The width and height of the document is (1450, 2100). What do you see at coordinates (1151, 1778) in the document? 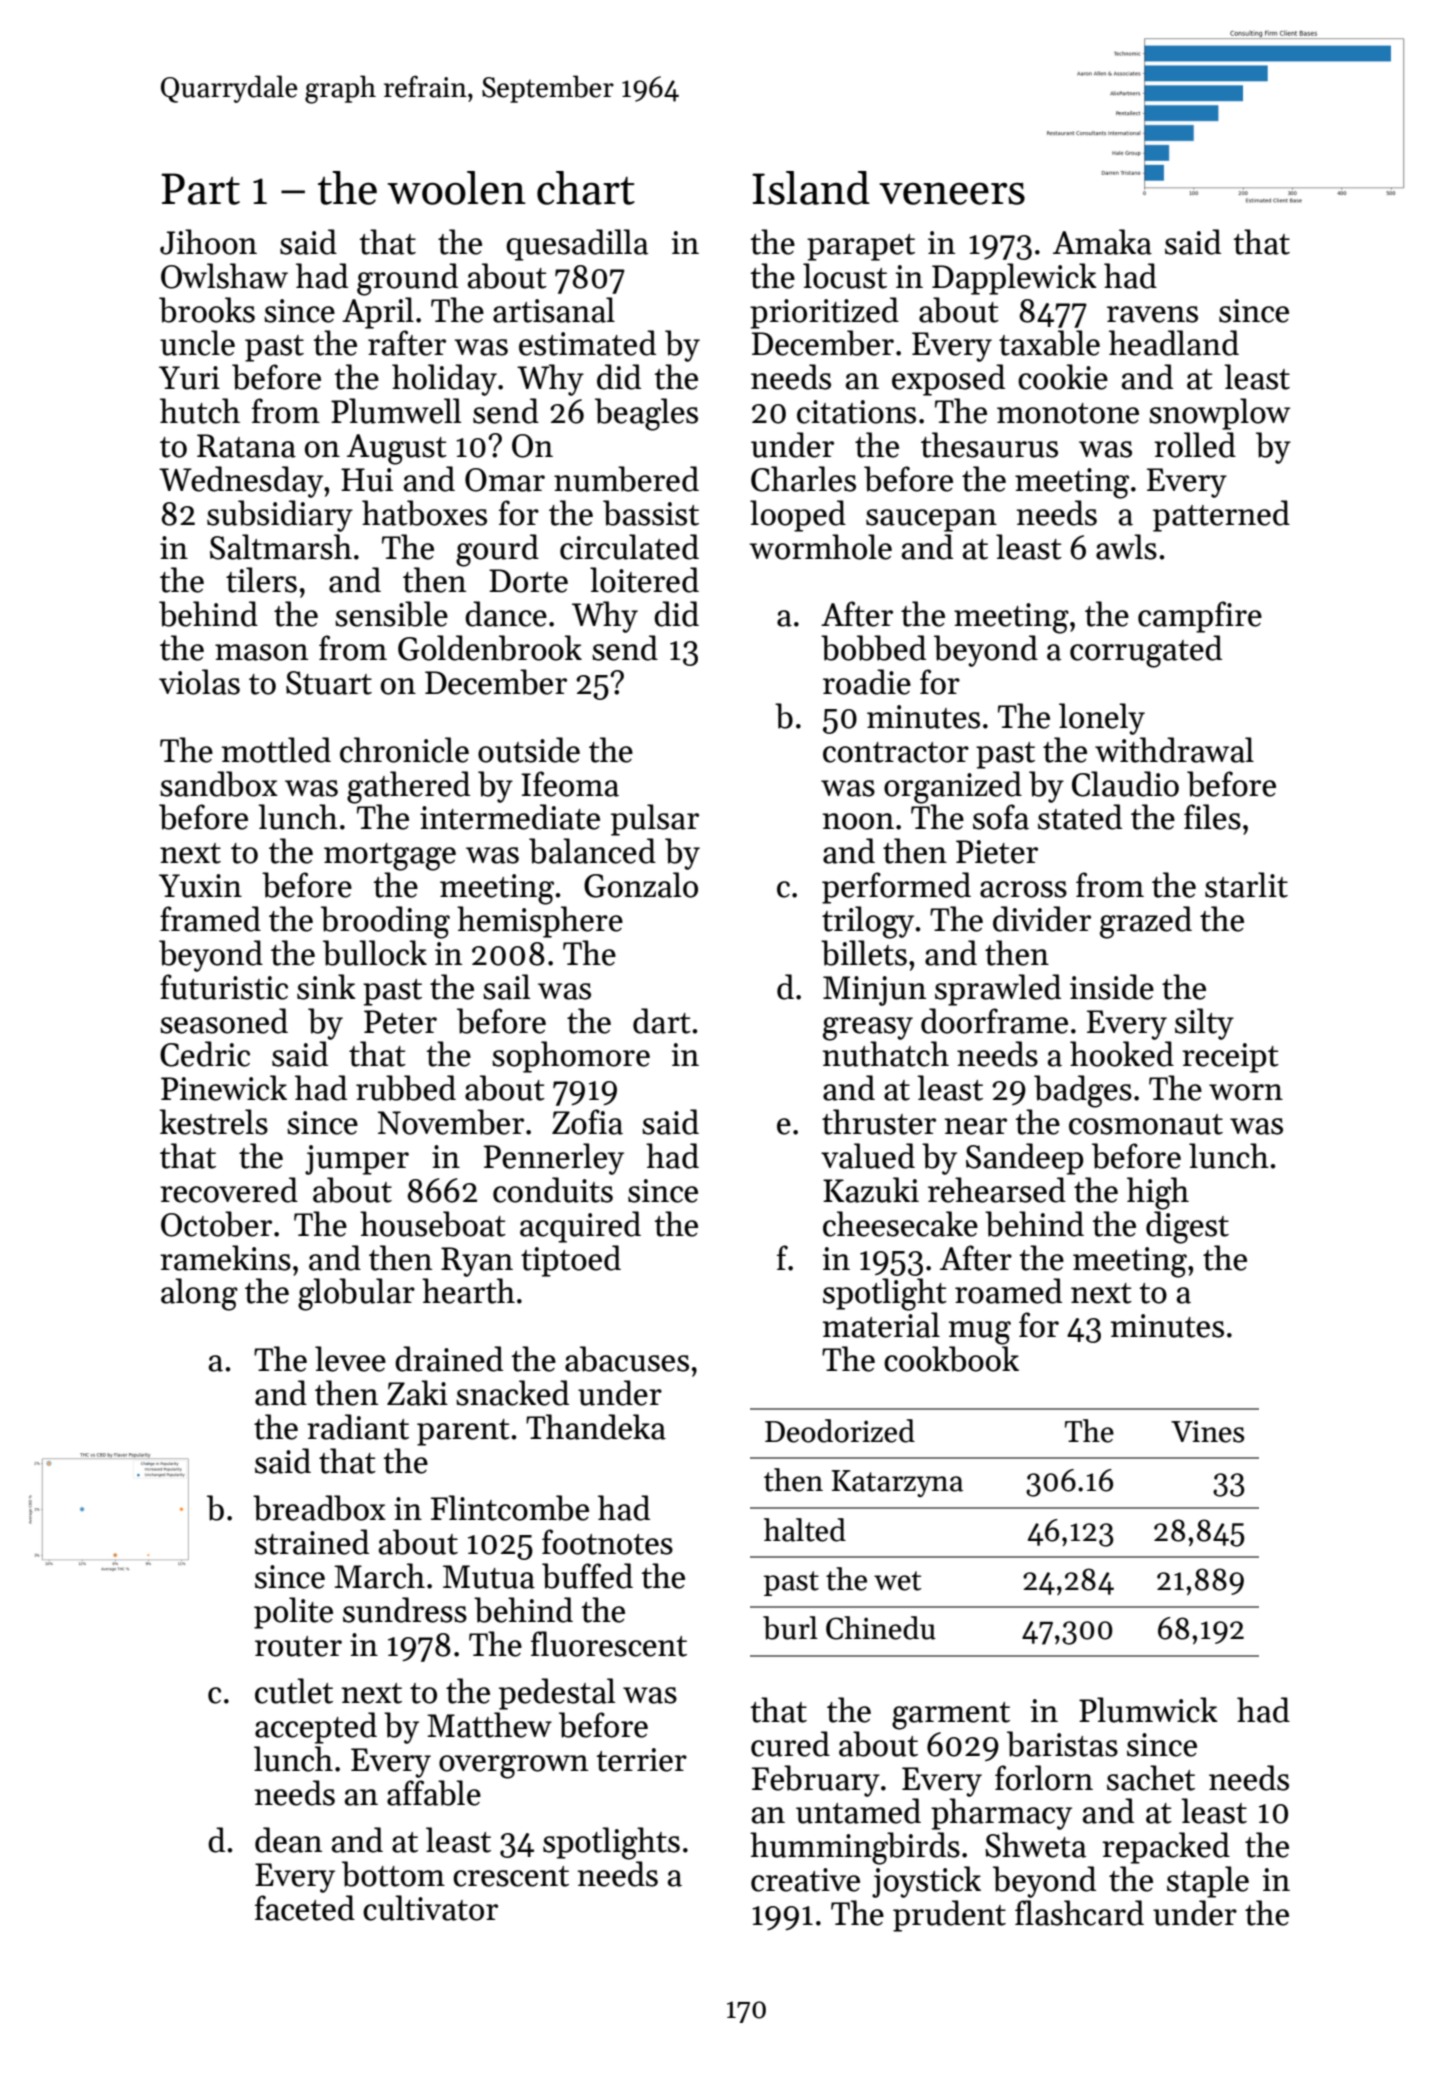
I see `sachet` at bounding box center [1151, 1778].
